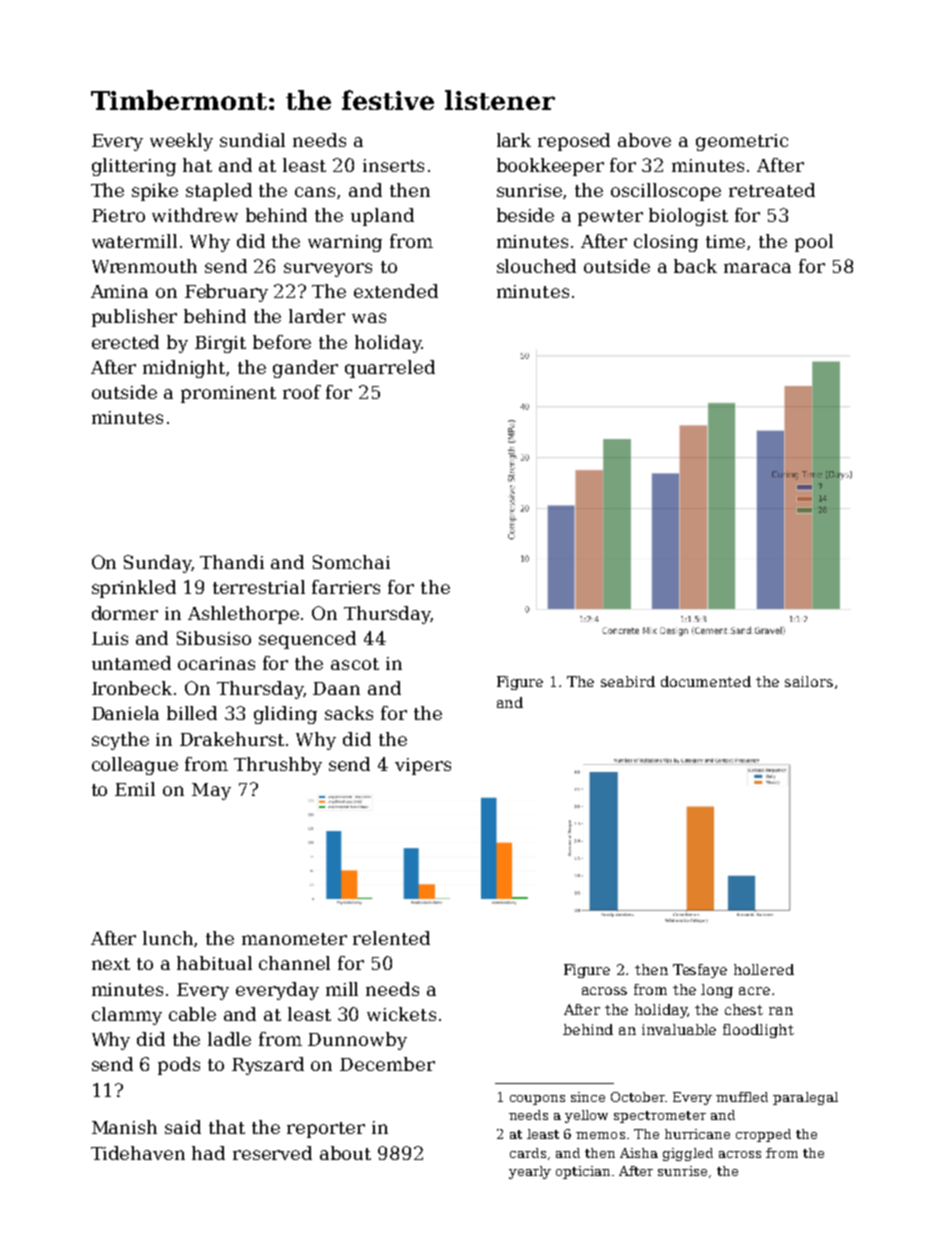  I want to click on documented, so click(706, 681).
